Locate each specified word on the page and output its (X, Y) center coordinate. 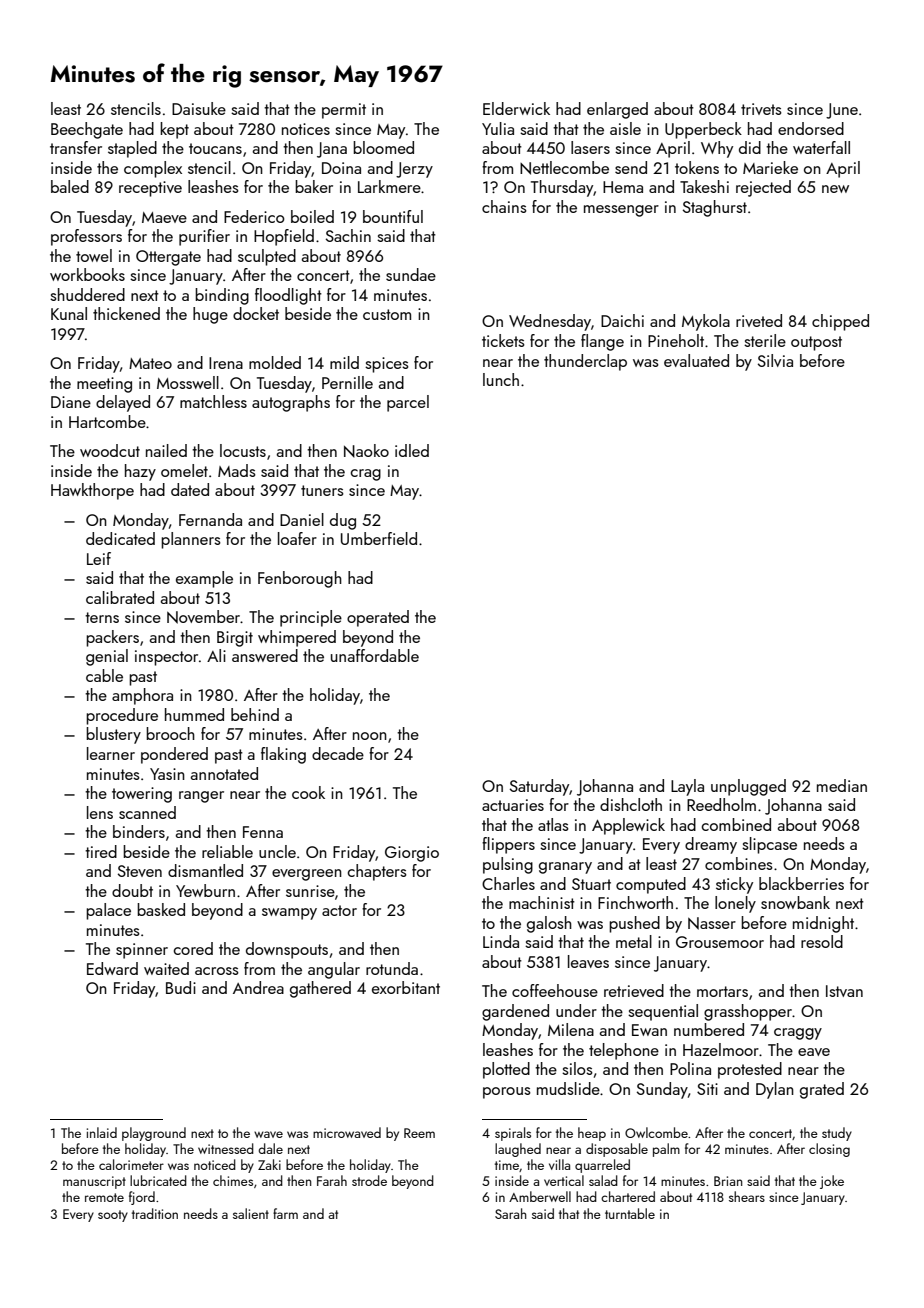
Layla (687, 787)
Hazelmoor (721, 1049)
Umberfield (379, 538)
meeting (104, 385)
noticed (215, 1164)
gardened (515, 1012)
